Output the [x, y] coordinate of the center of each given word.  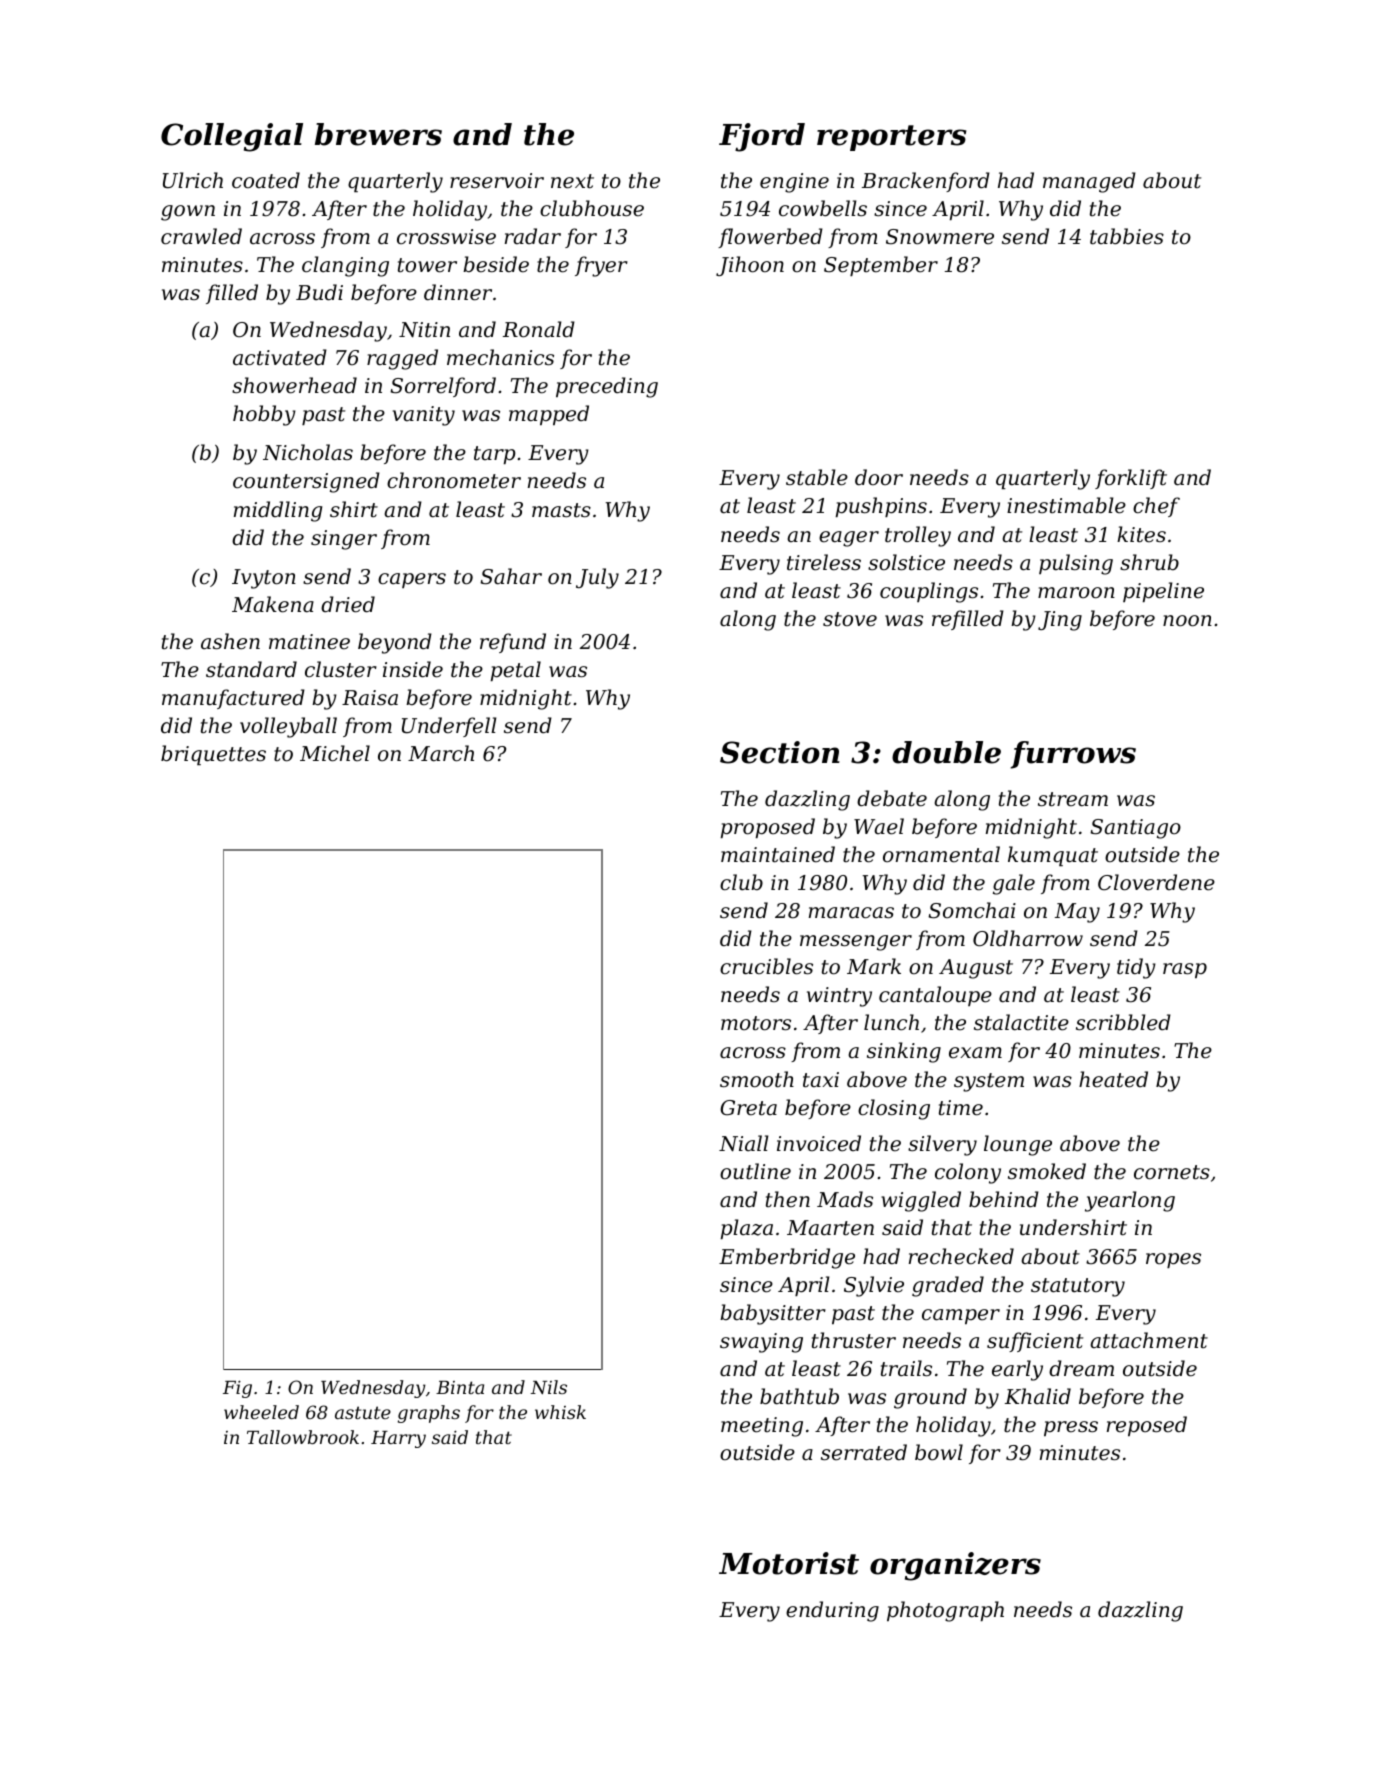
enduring [832, 1611]
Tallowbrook [303, 1437]
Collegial [232, 137]
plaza [747, 1229]
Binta [460, 1387]
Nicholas [308, 452]
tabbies [1127, 236]
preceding [607, 387]
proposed [768, 828]
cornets [1172, 1172]
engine [794, 183]
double [946, 752]
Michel [335, 753]
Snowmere [940, 237]
